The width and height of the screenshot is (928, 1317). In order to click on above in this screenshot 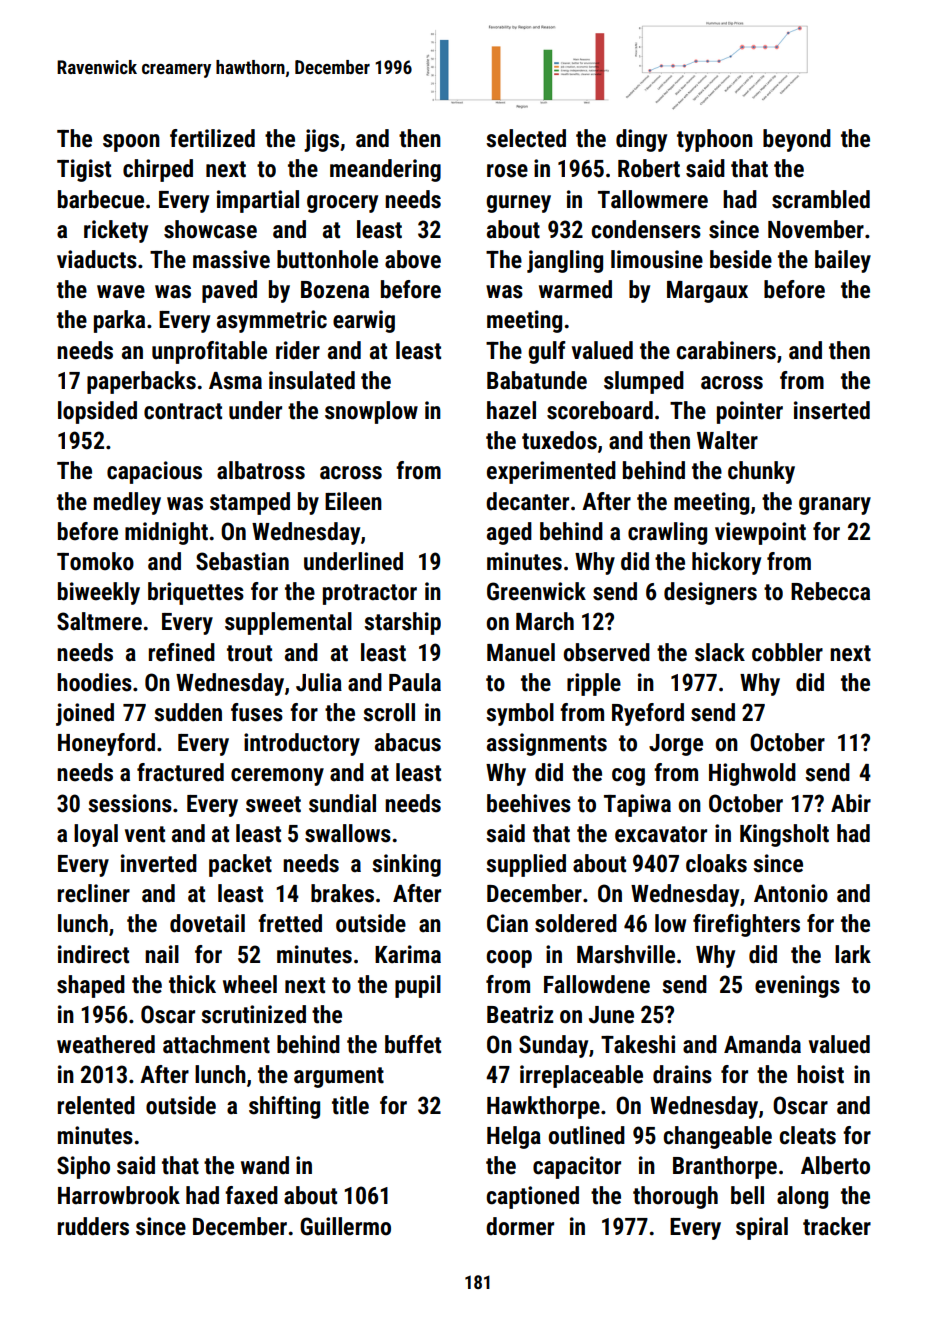, I will do `click(413, 259)`.
